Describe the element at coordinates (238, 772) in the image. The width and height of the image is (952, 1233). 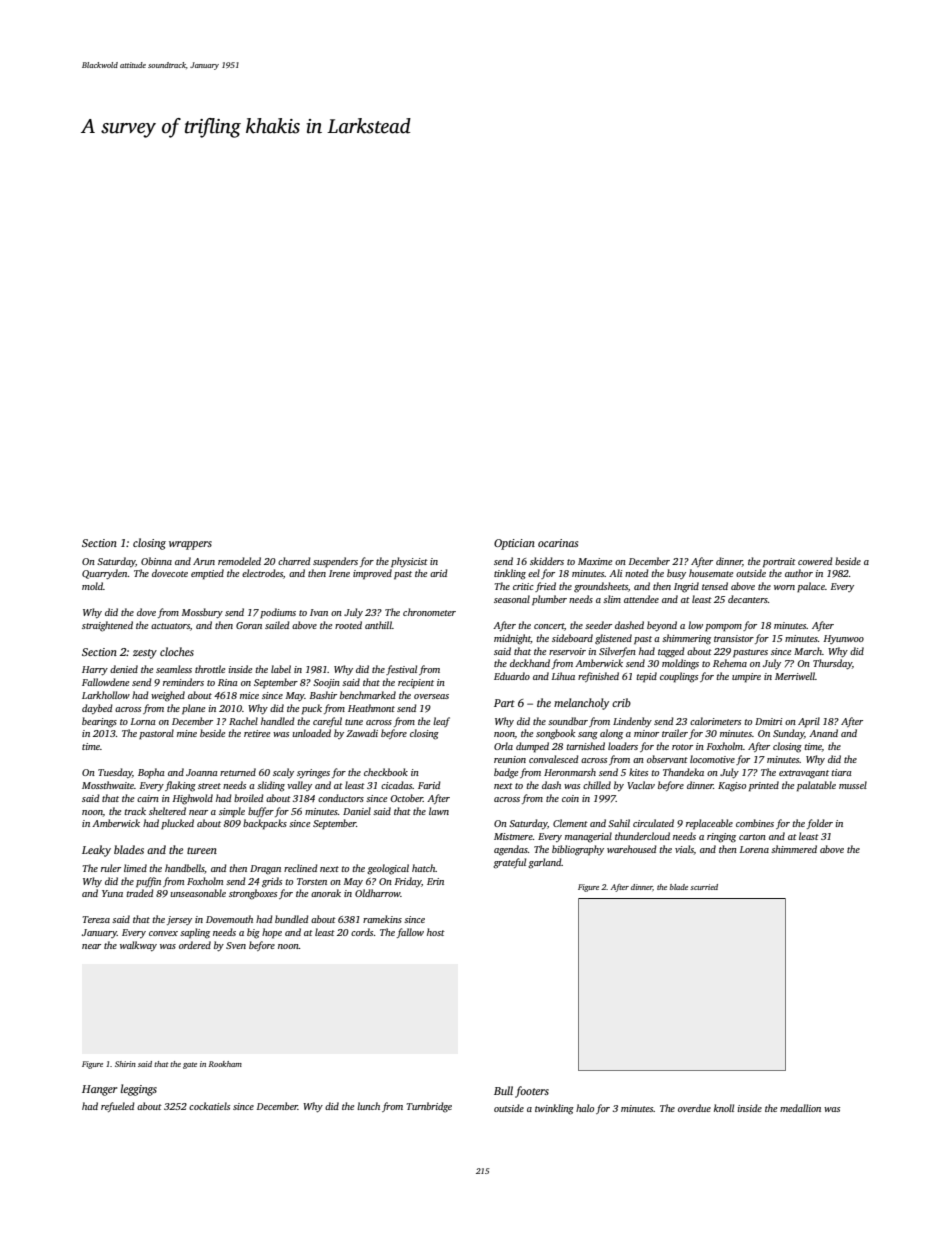
I see `returned` at that location.
